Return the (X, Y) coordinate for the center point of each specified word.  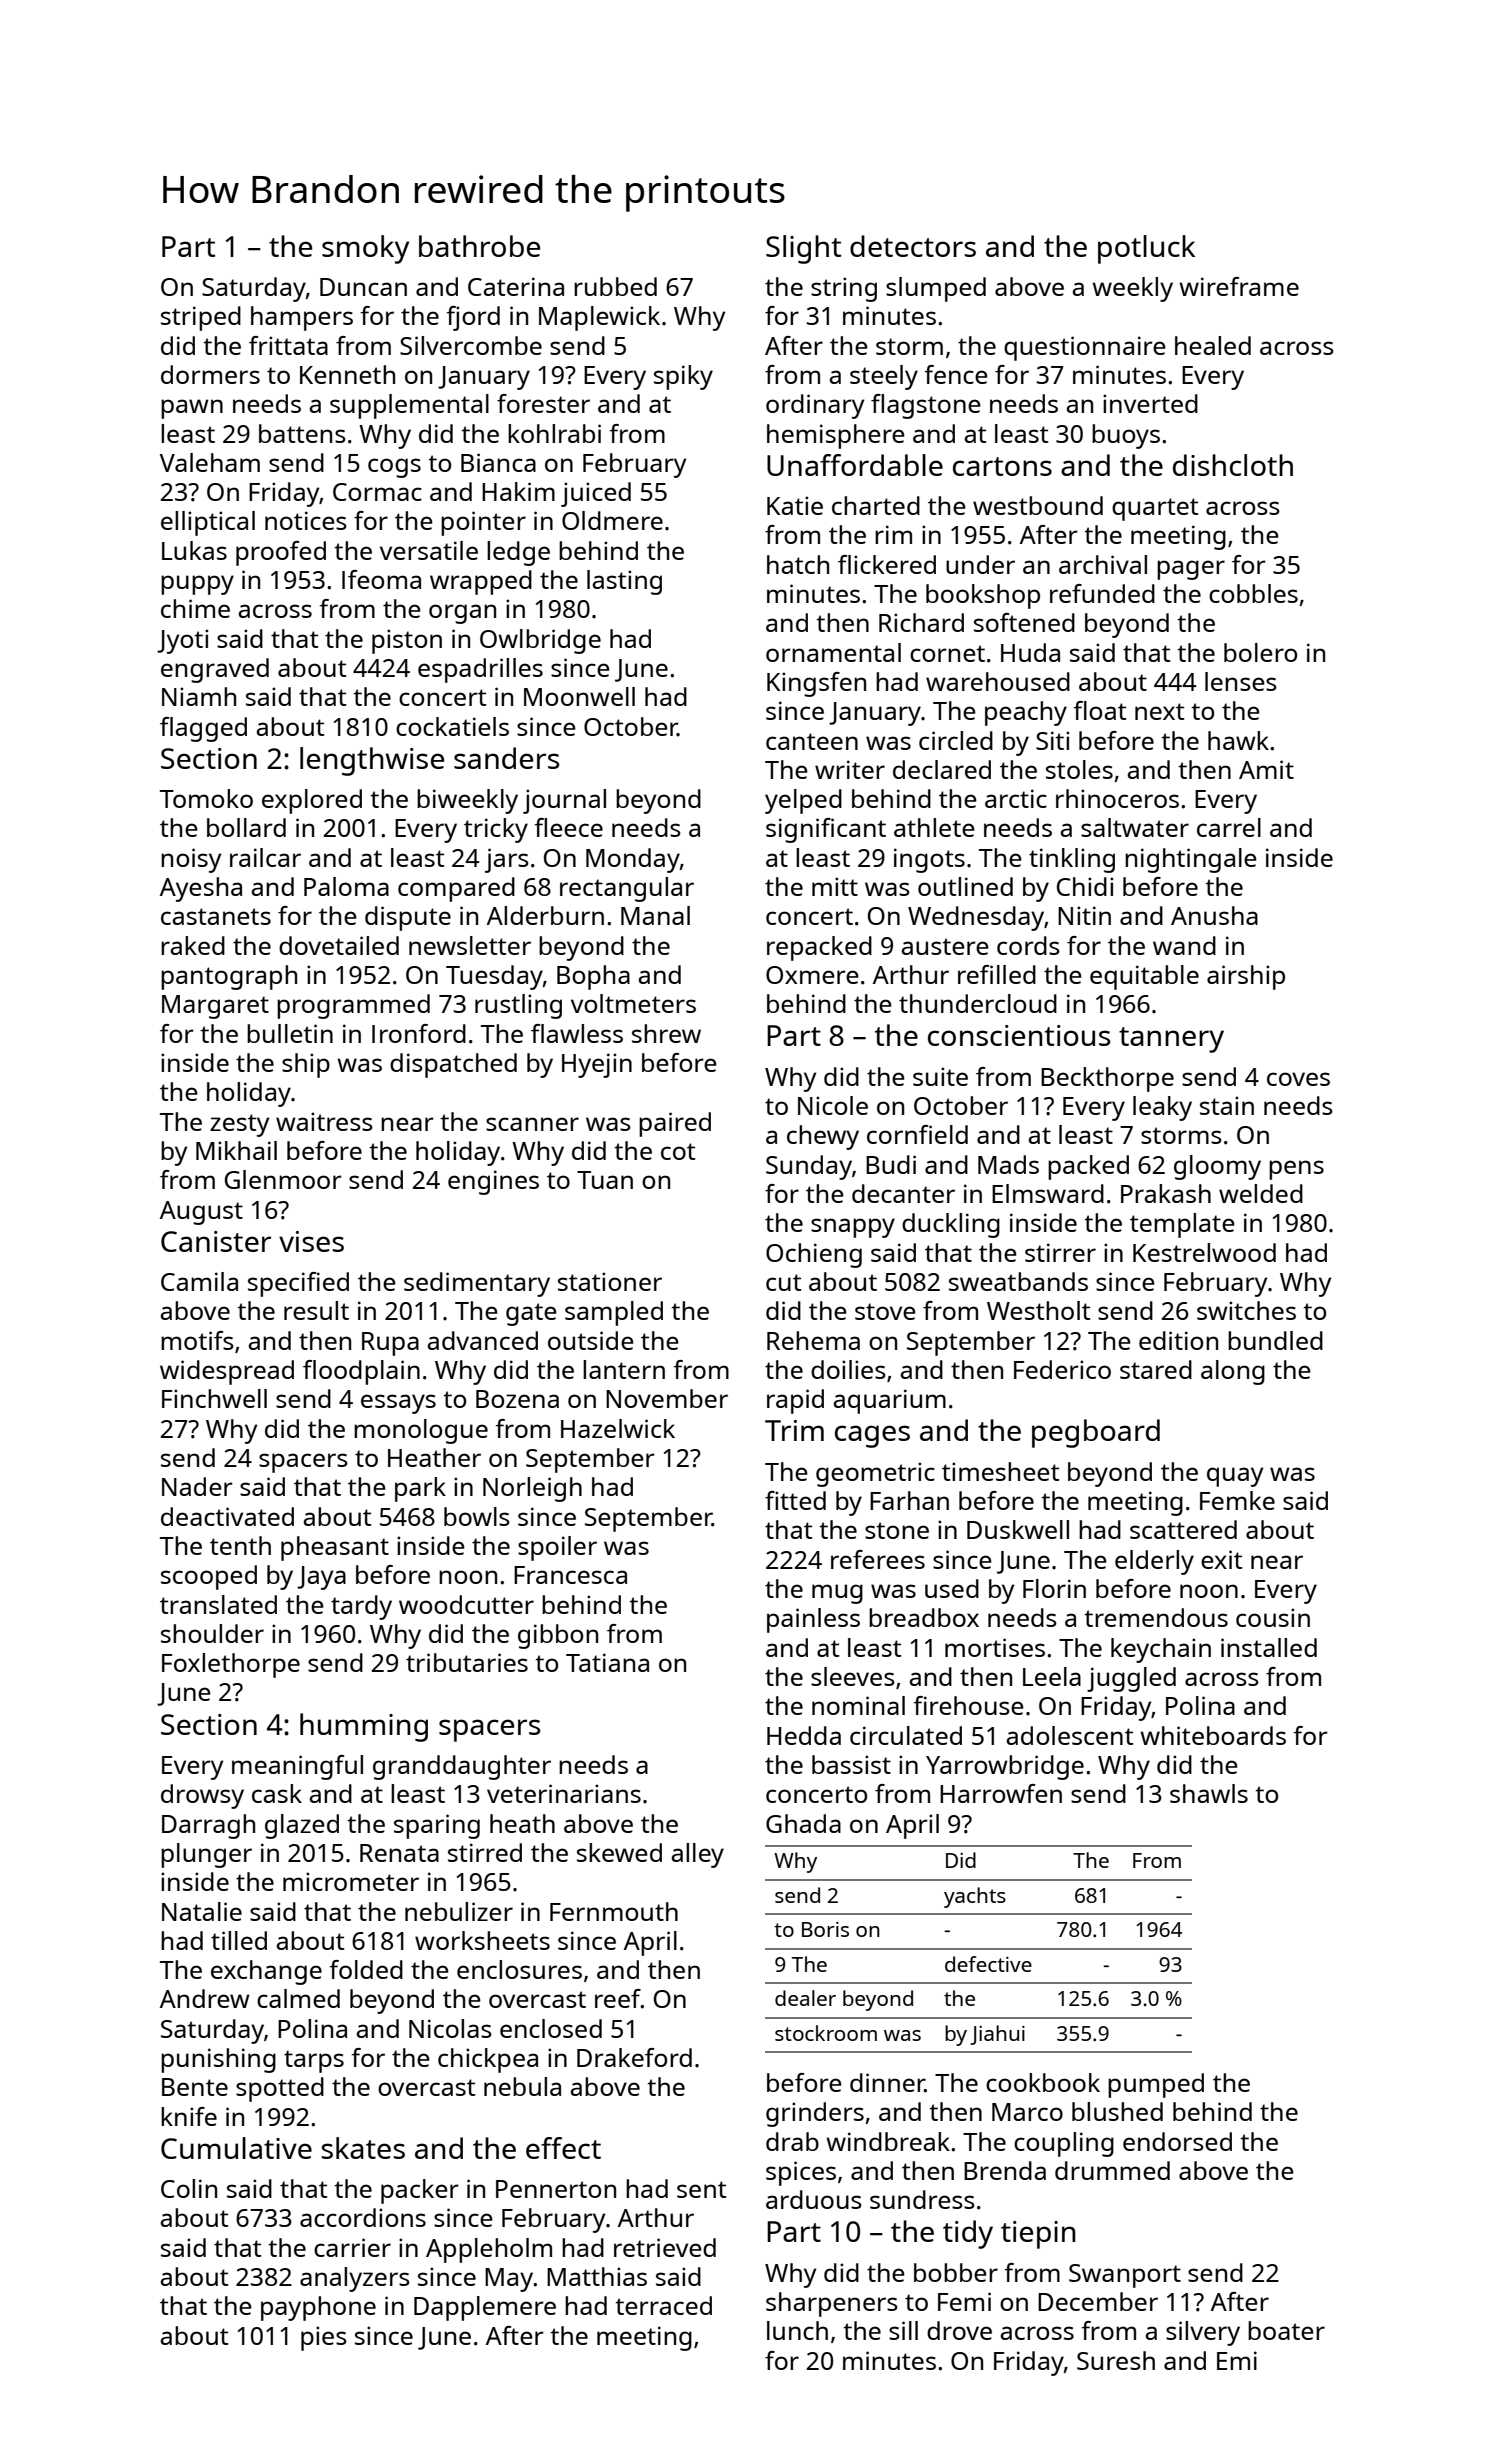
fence (956, 374)
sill (903, 2330)
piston (407, 641)
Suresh (1116, 2360)
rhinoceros (1117, 798)
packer (420, 2191)
